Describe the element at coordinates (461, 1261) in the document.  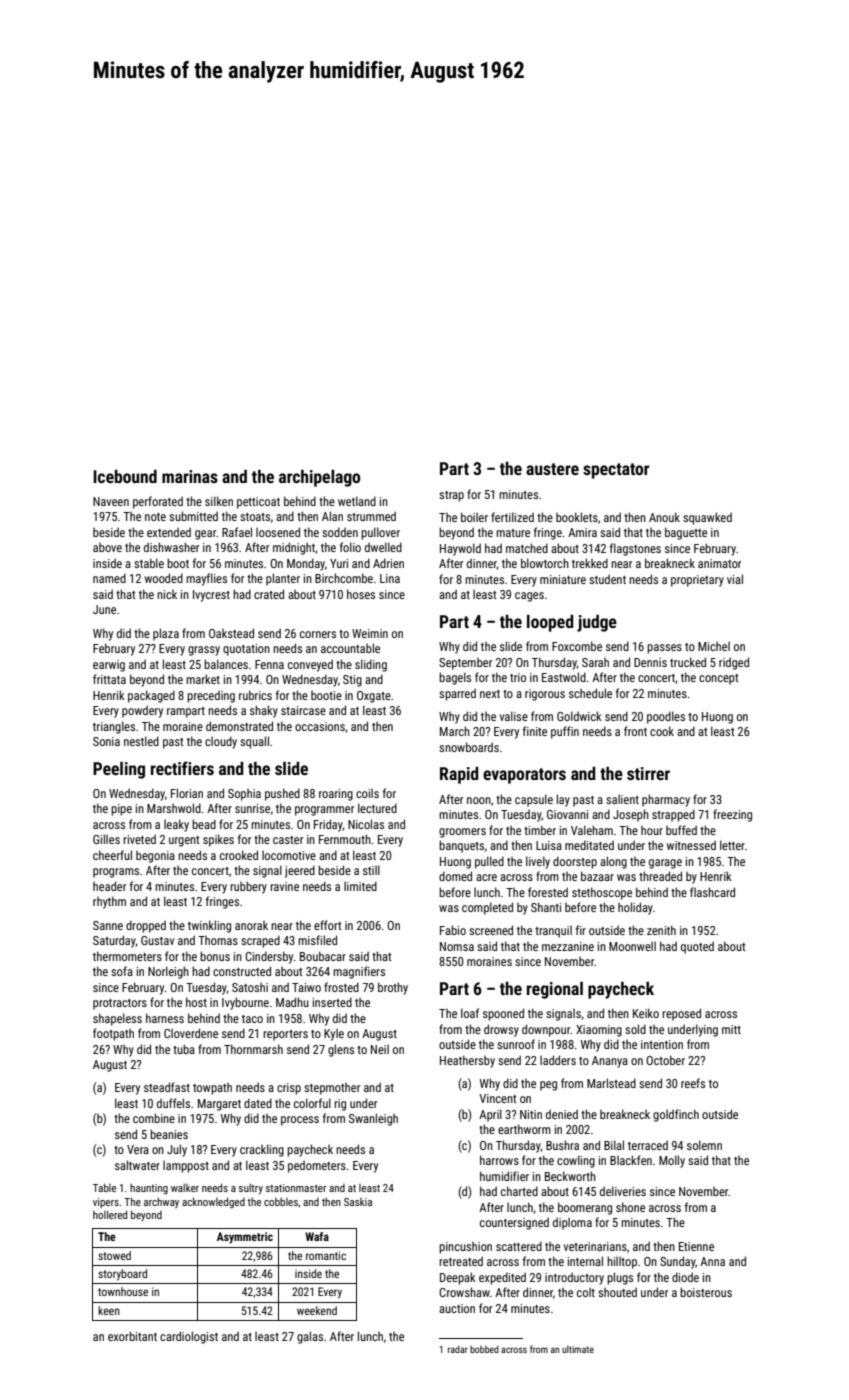
I see `retreated` at that location.
